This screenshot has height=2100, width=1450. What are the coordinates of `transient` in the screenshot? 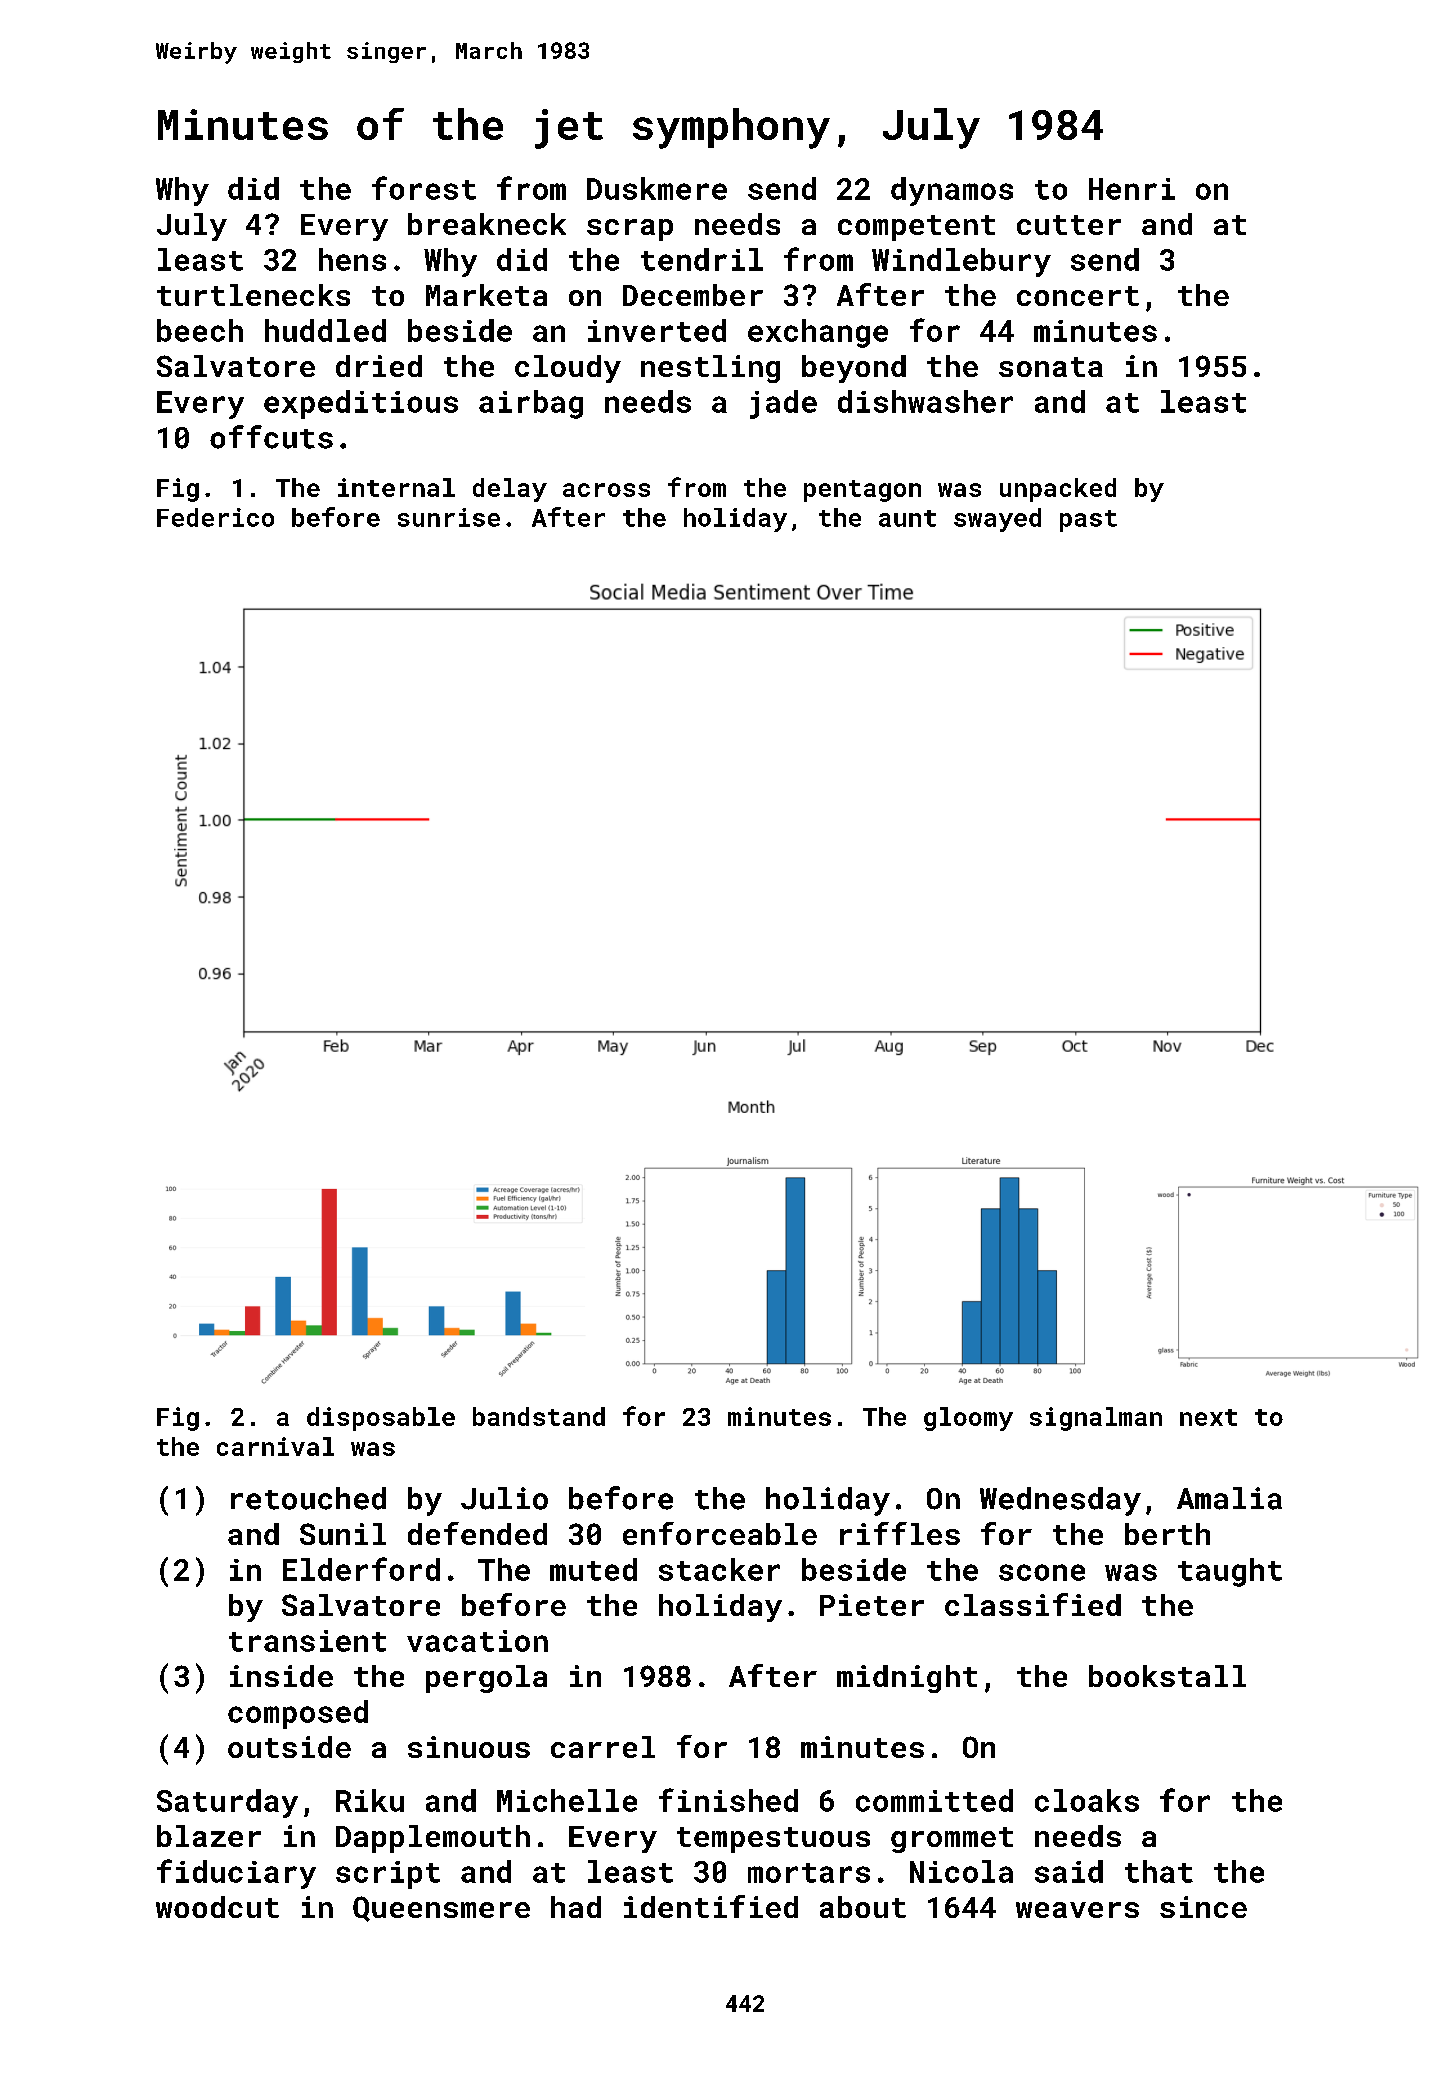 It's located at (307, 1641).
